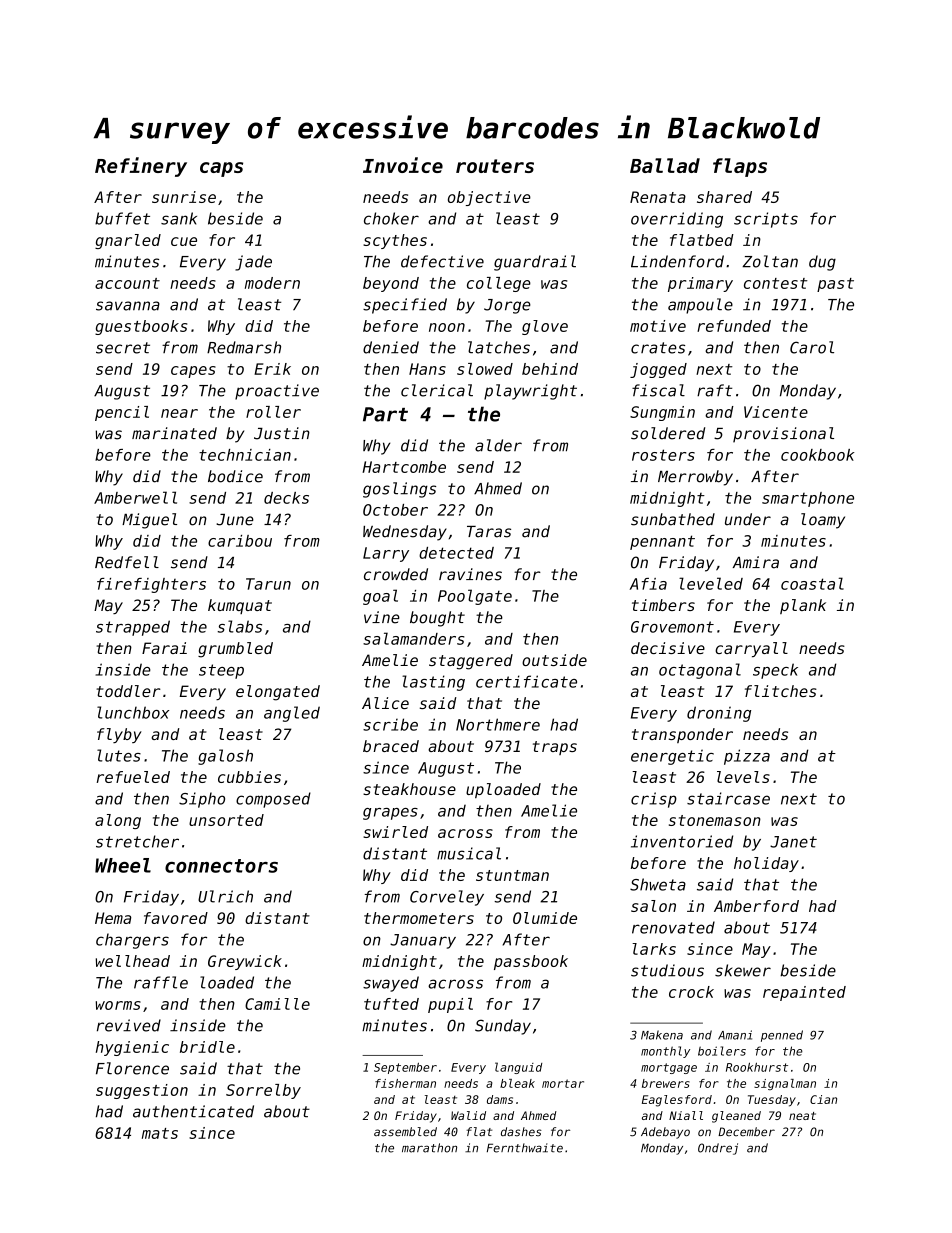 The width and height of the page is (952, 1233). Describe the element at coordinates (221, 169) in the page. I see `caps` at that location.
